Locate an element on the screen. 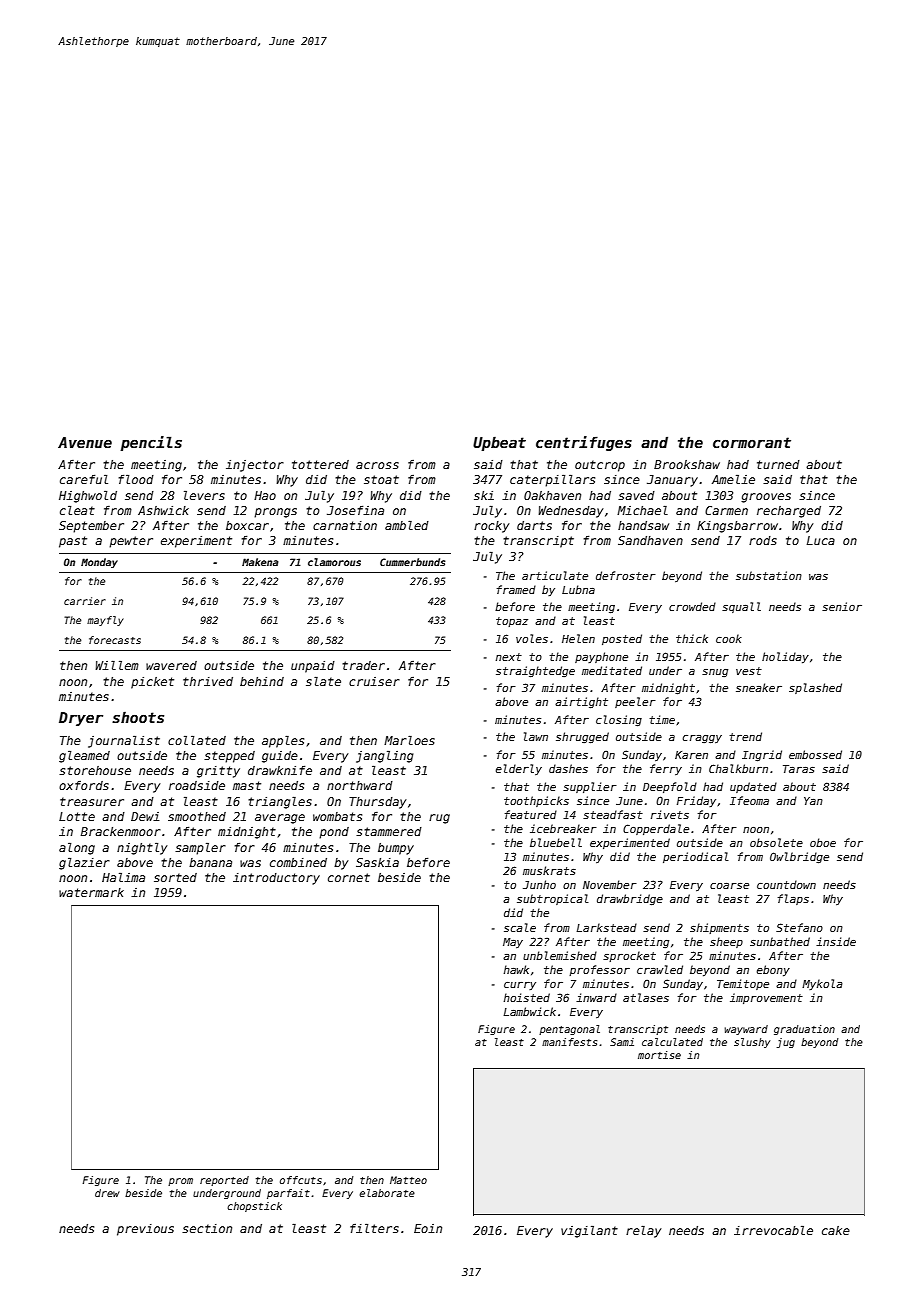  chopstick is located at coordinates (254, 1207).
